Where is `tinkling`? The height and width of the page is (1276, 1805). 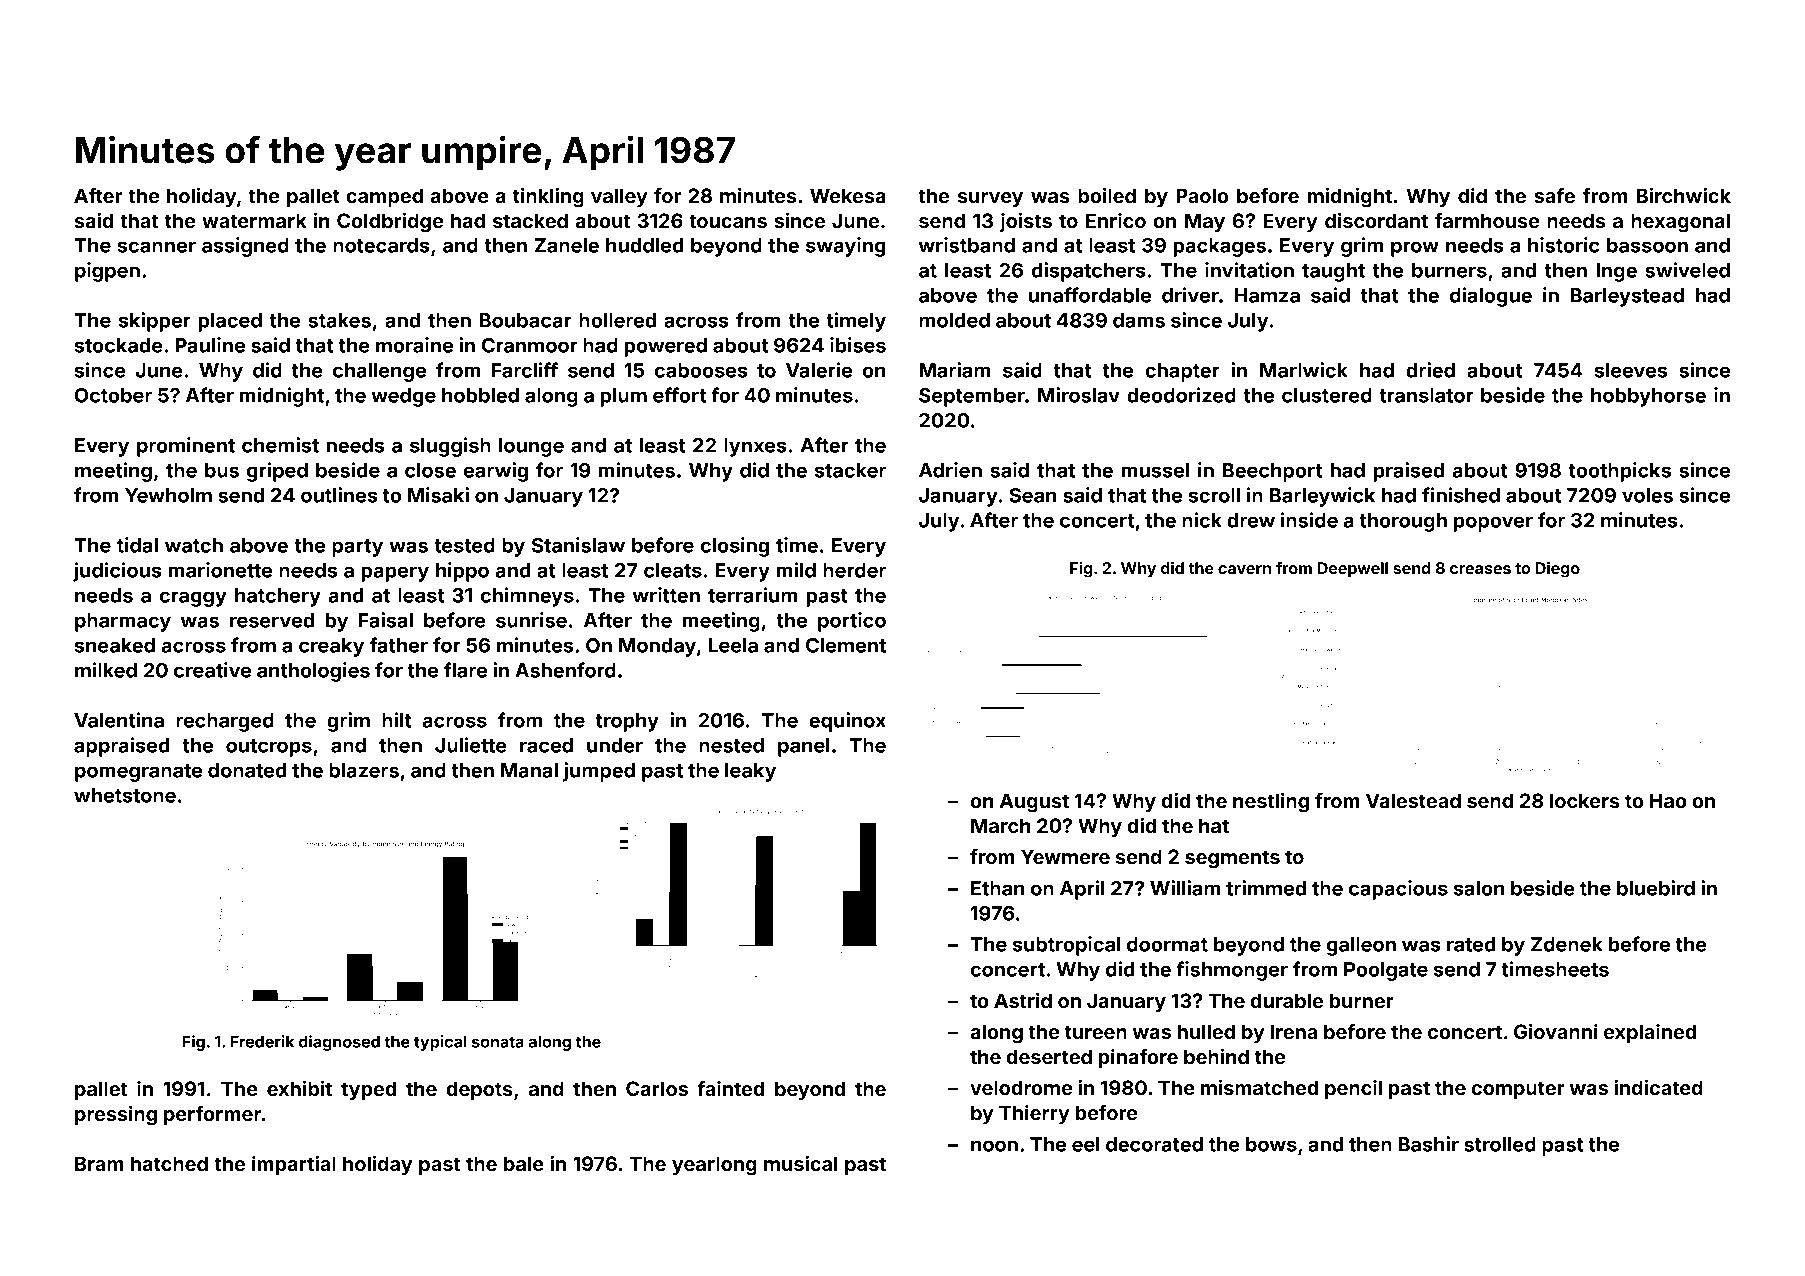
tinkling is located at coordinates (548, 198).
